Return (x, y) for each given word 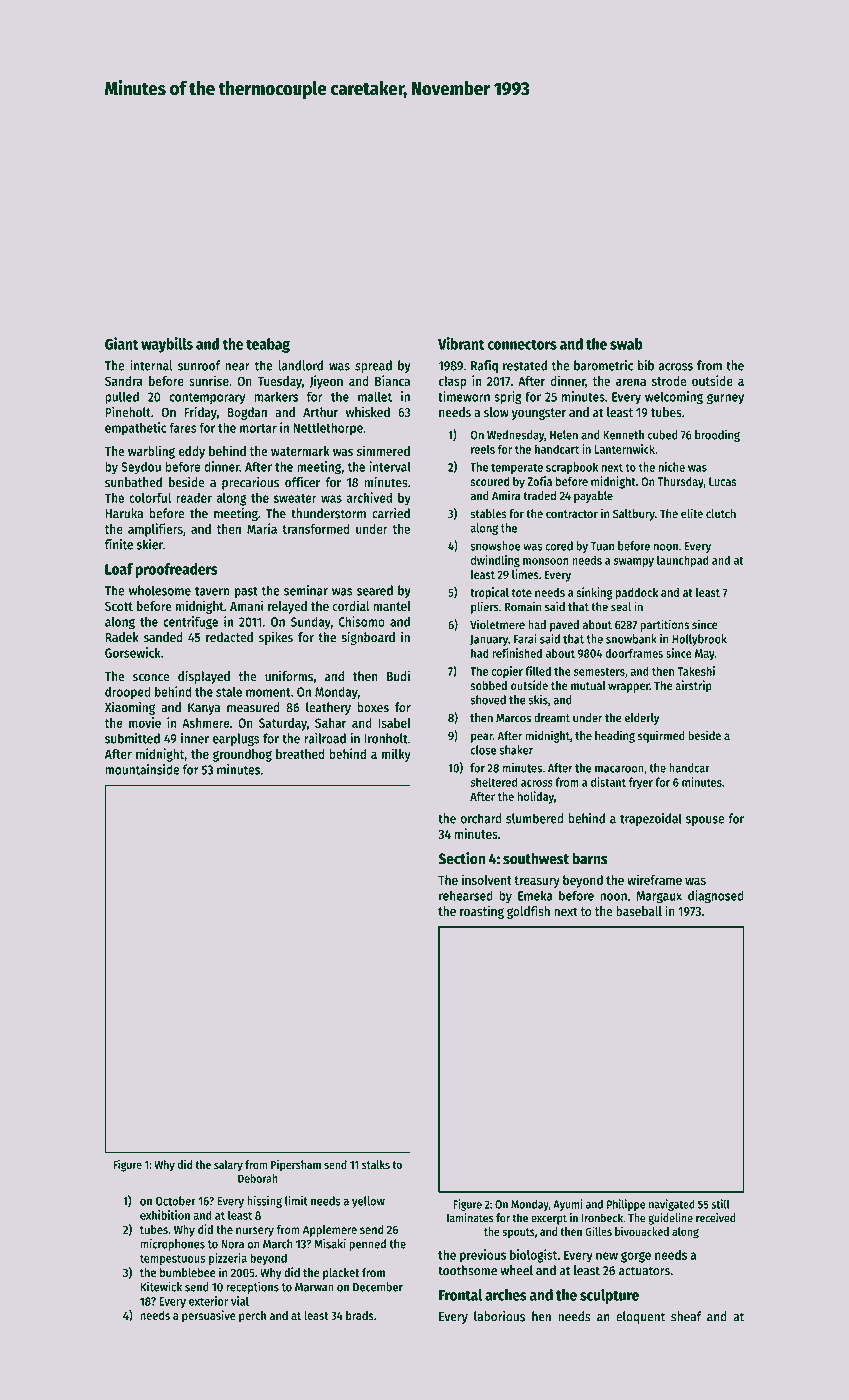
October (176, 1201)
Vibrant (461, 343)
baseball (639, 911)
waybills (167, 345)
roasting (482, 912)
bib (646, 365)
